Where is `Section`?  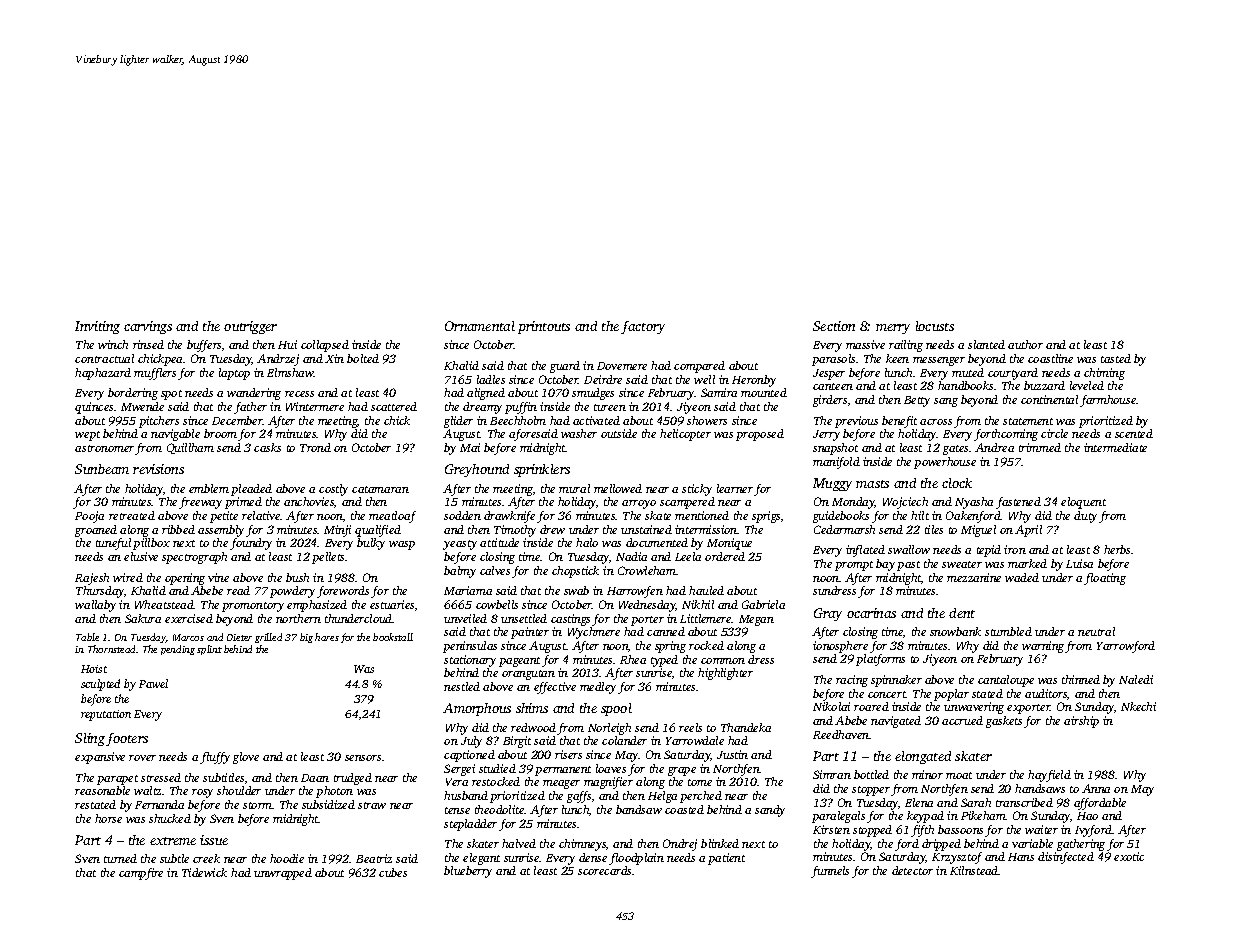
Section is located at coordinates (834, 326).
